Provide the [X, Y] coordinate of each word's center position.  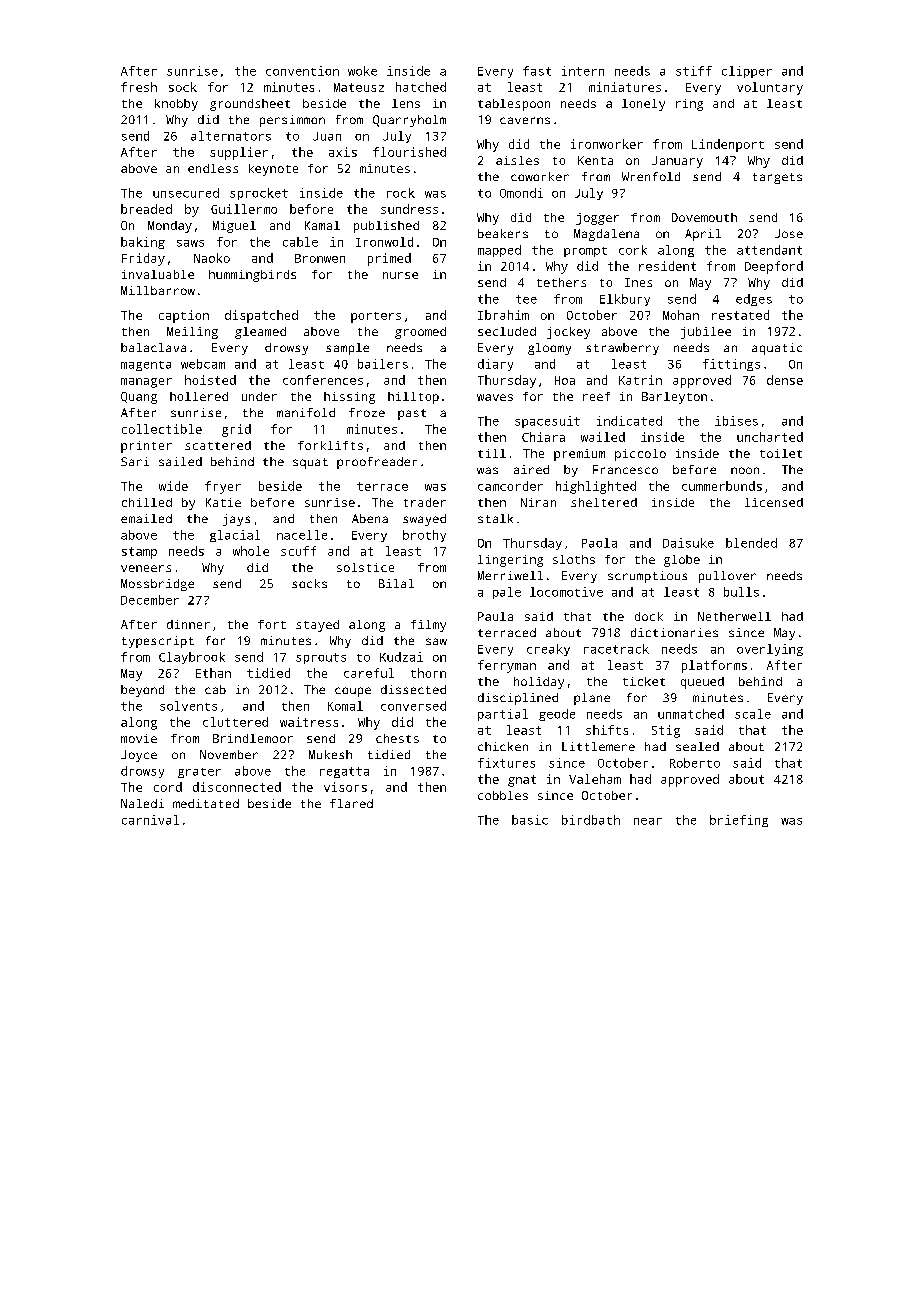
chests [397, 738]
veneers [146, 568]
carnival [150, 820]
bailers [383, 364]
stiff [694, 71]
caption [184, 316]
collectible [162, 429]
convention [302, 71]
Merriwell [510, 575]
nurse [400, 275]
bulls [741, 592]
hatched [421, 87]
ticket [644, 681]
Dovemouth [704, 217]
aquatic [777, 349]
